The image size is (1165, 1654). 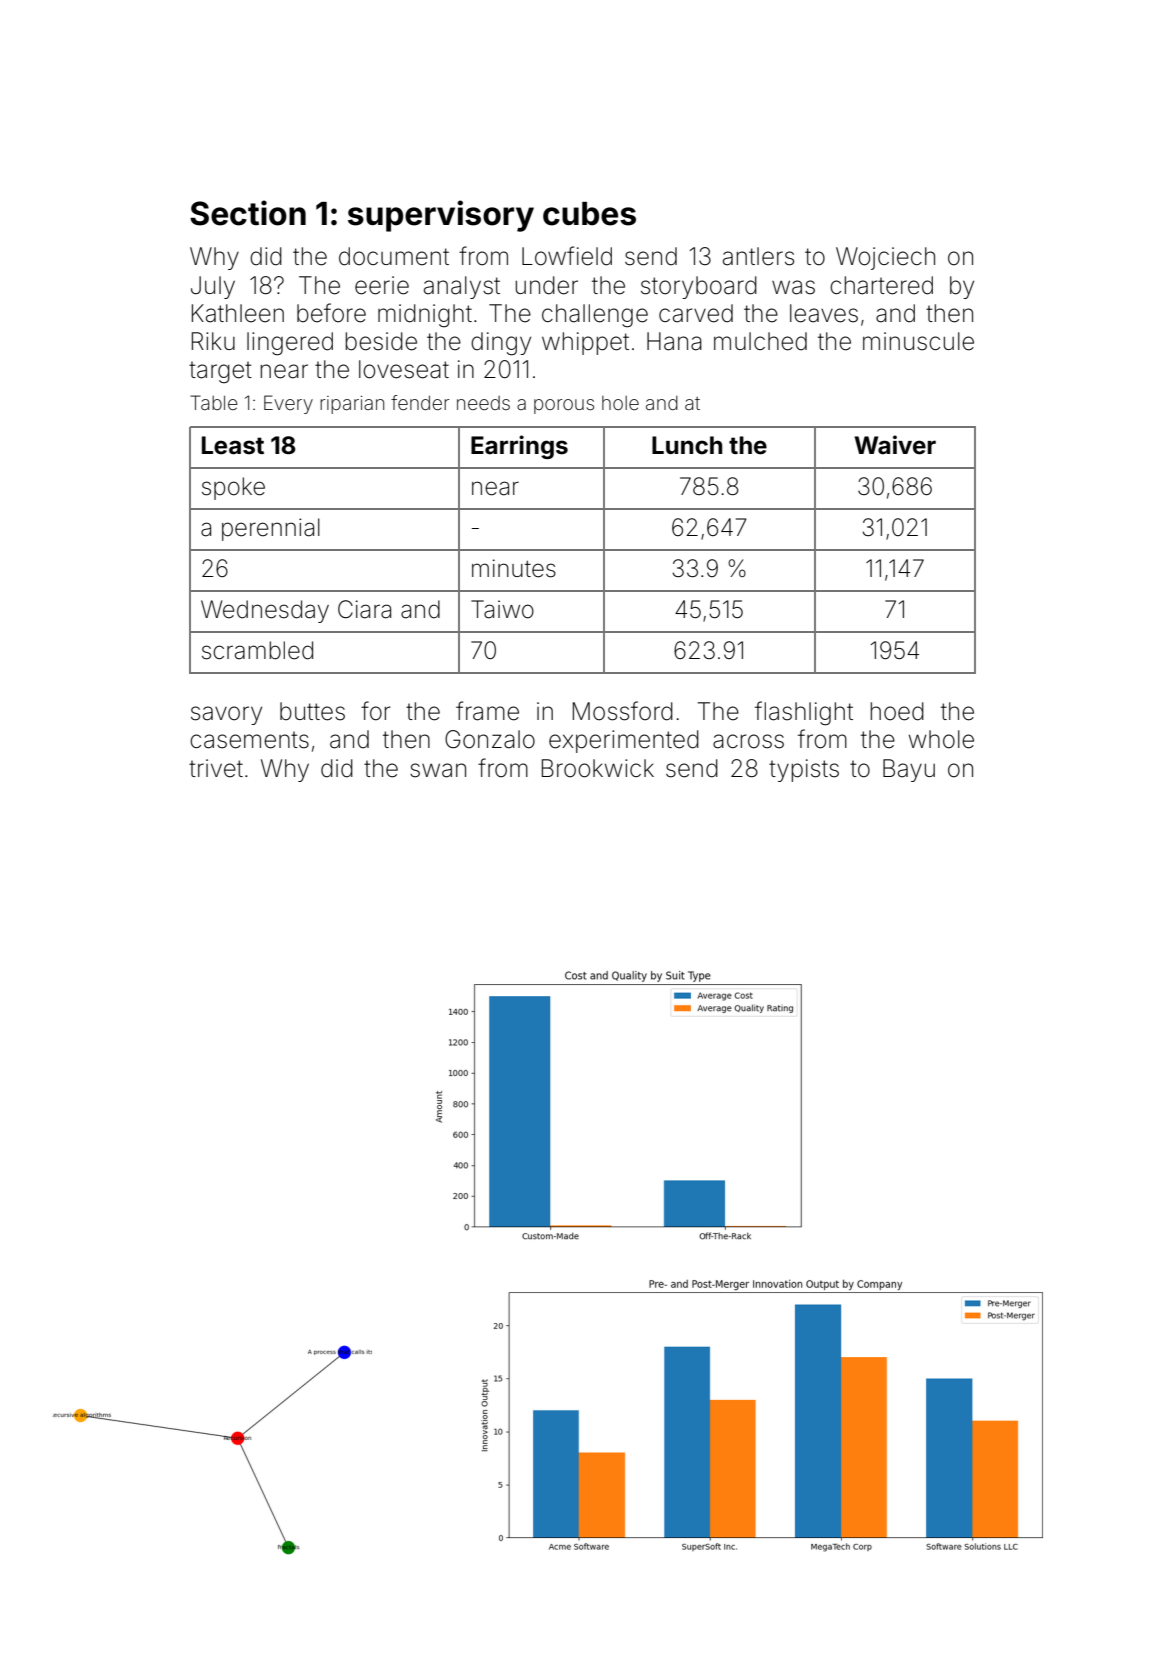 What do you see at coordinates (249, 740) in the screenshot?
I see `casements` at bounding box center [249, 740].
